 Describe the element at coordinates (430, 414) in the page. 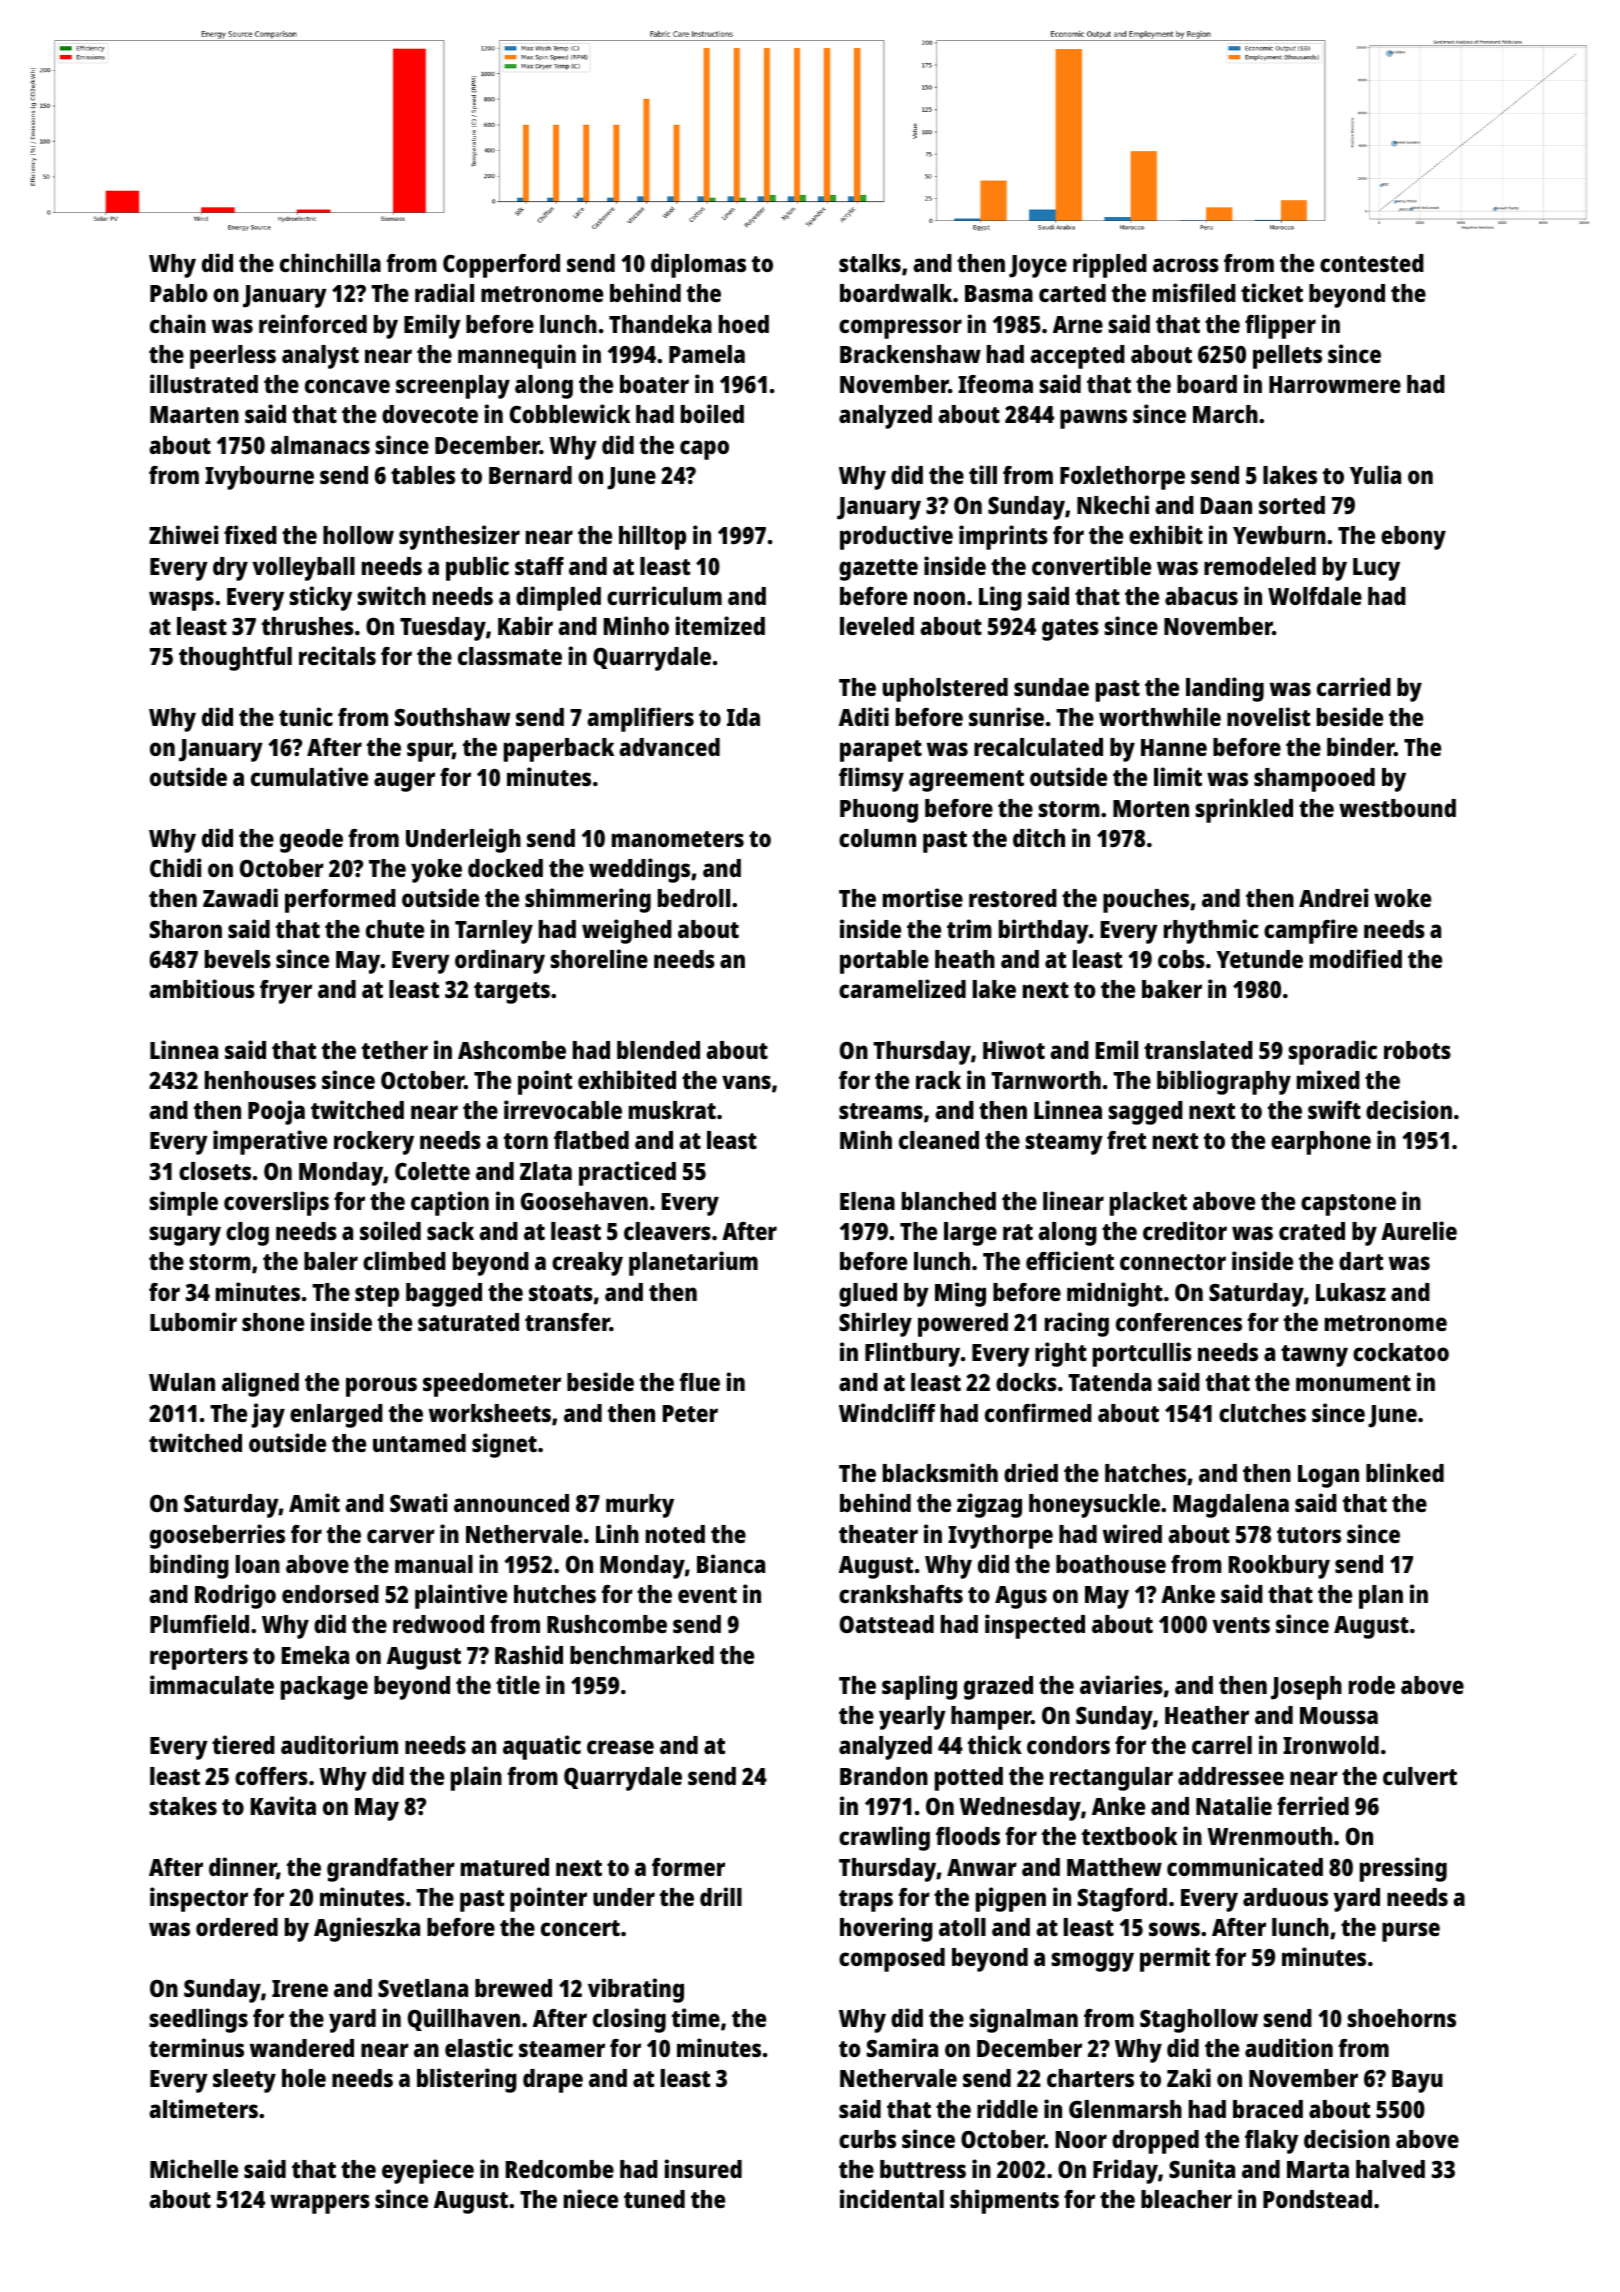

I see `dovecote` at that location.
